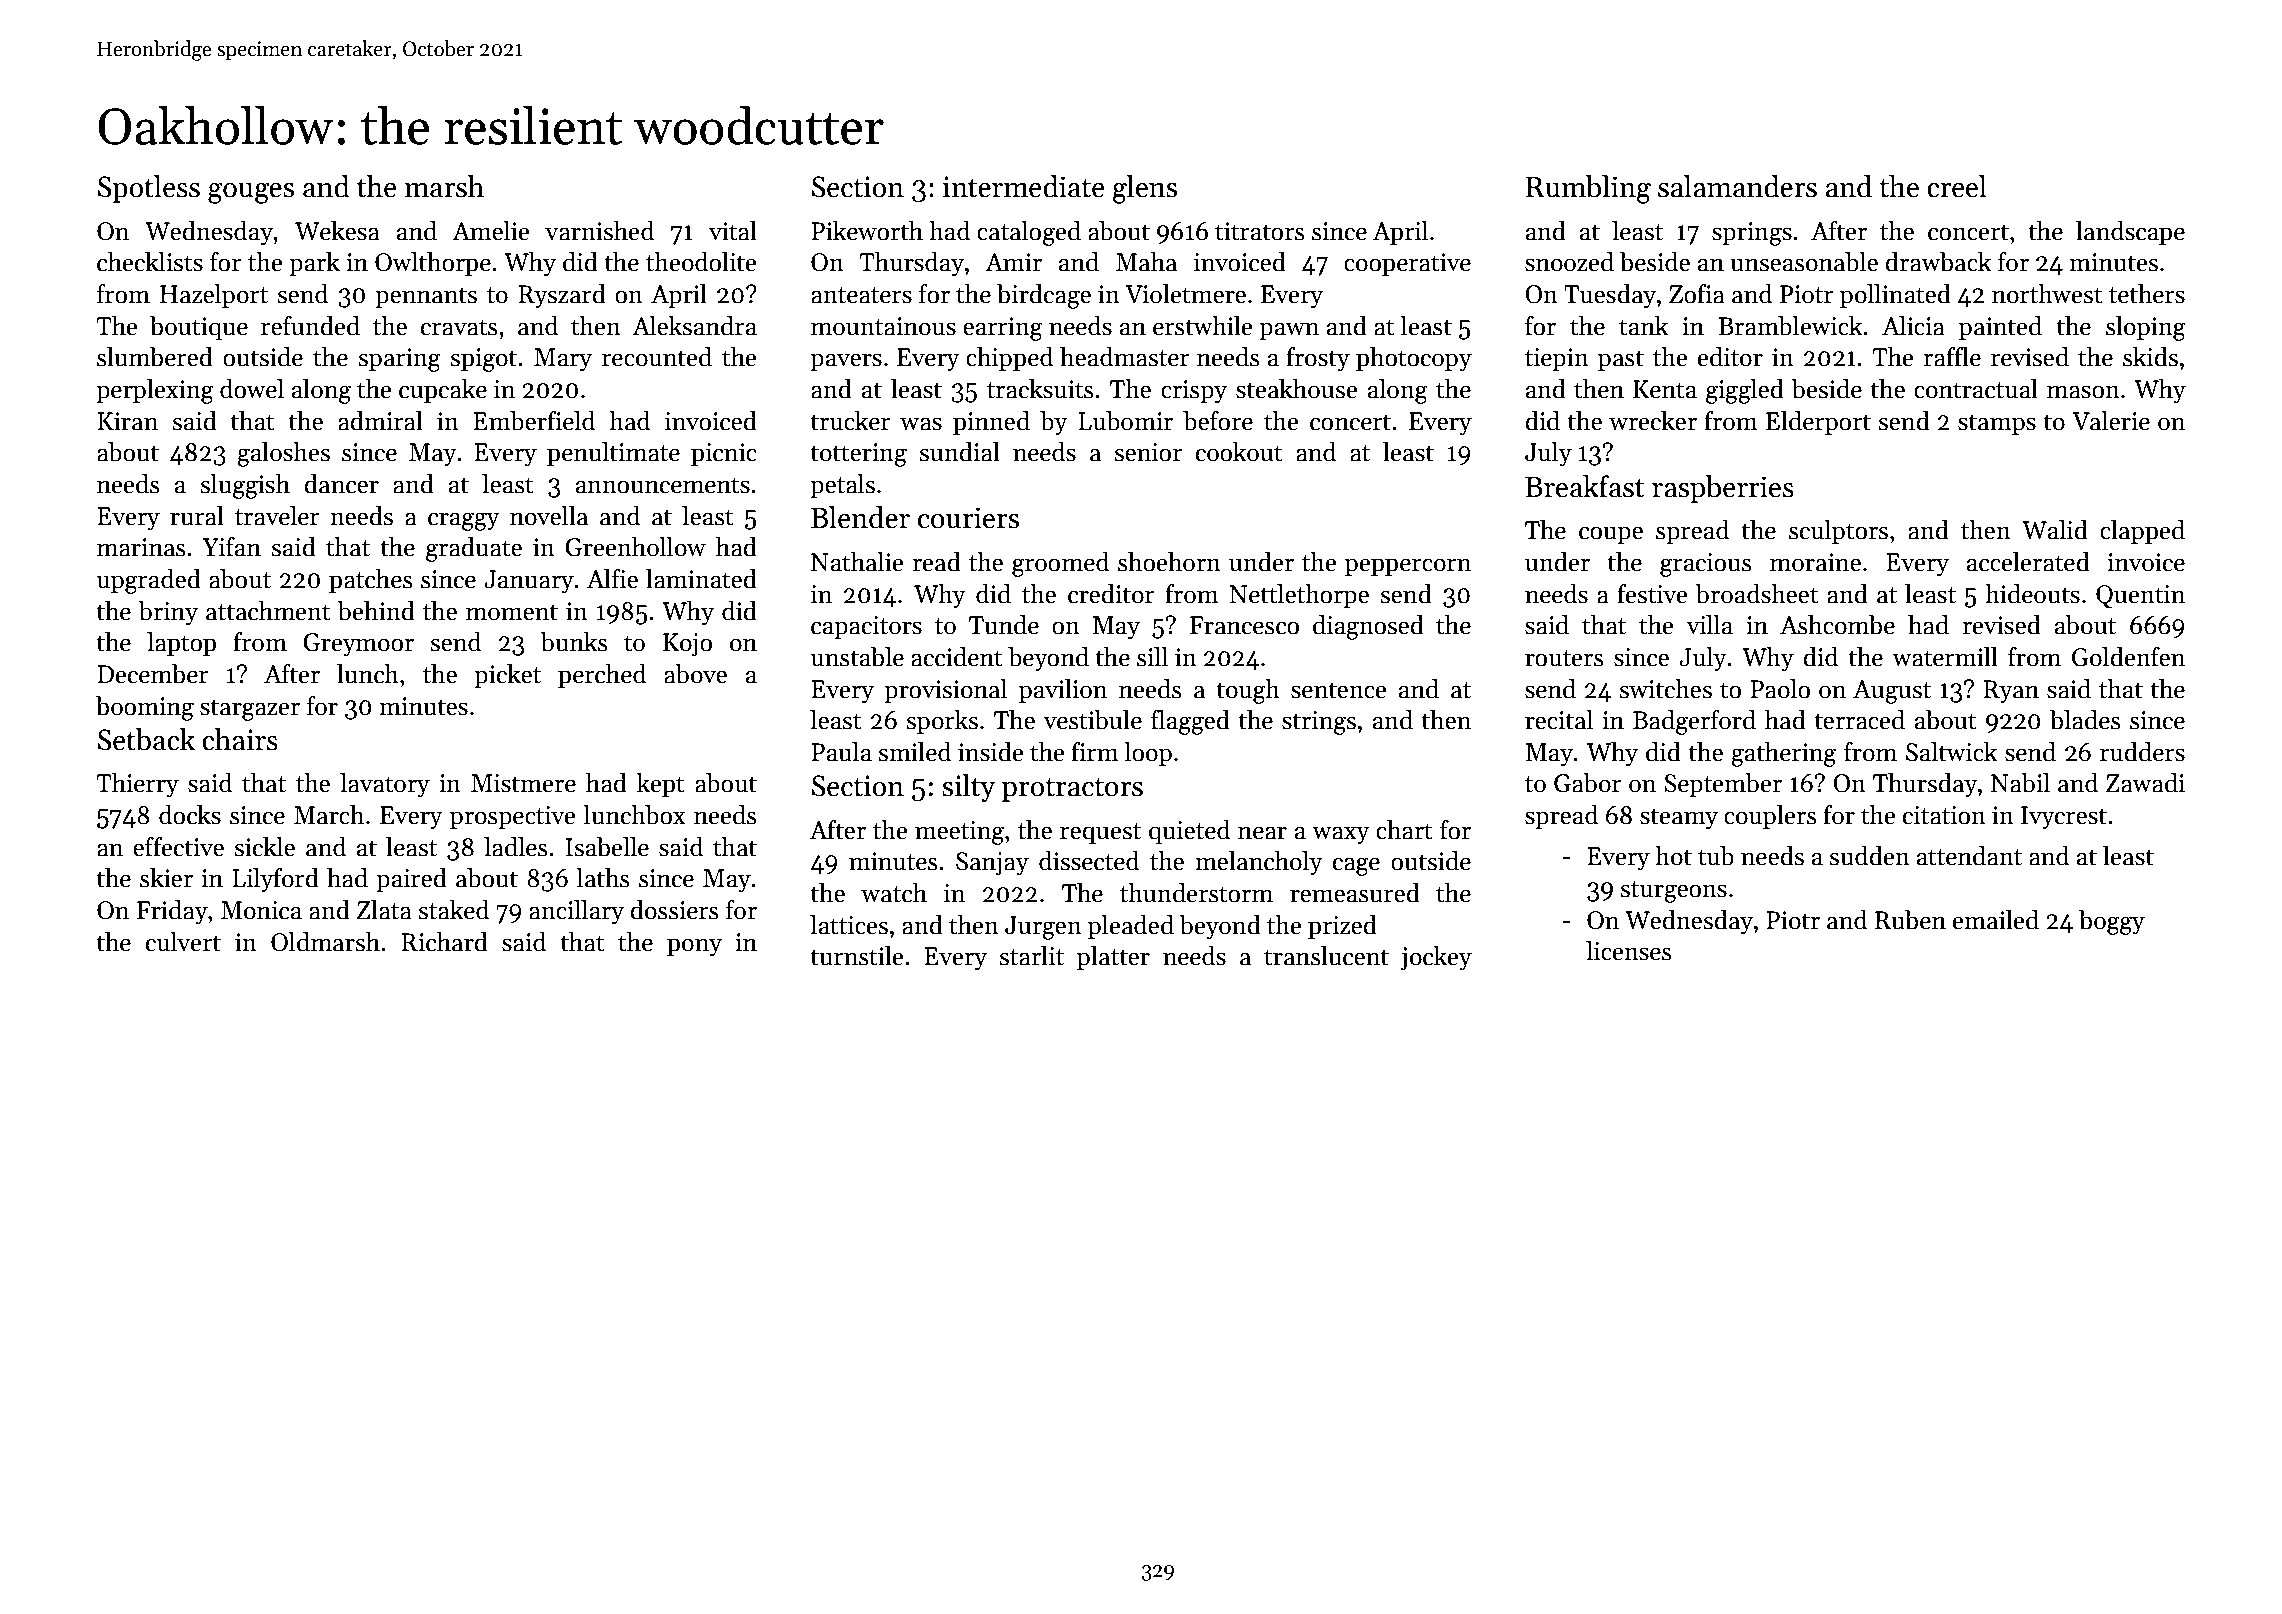 This document has height=1614, width=2282. Describe the element at coordinates (1629, 951) in the document. I see `licenses` at that location.
